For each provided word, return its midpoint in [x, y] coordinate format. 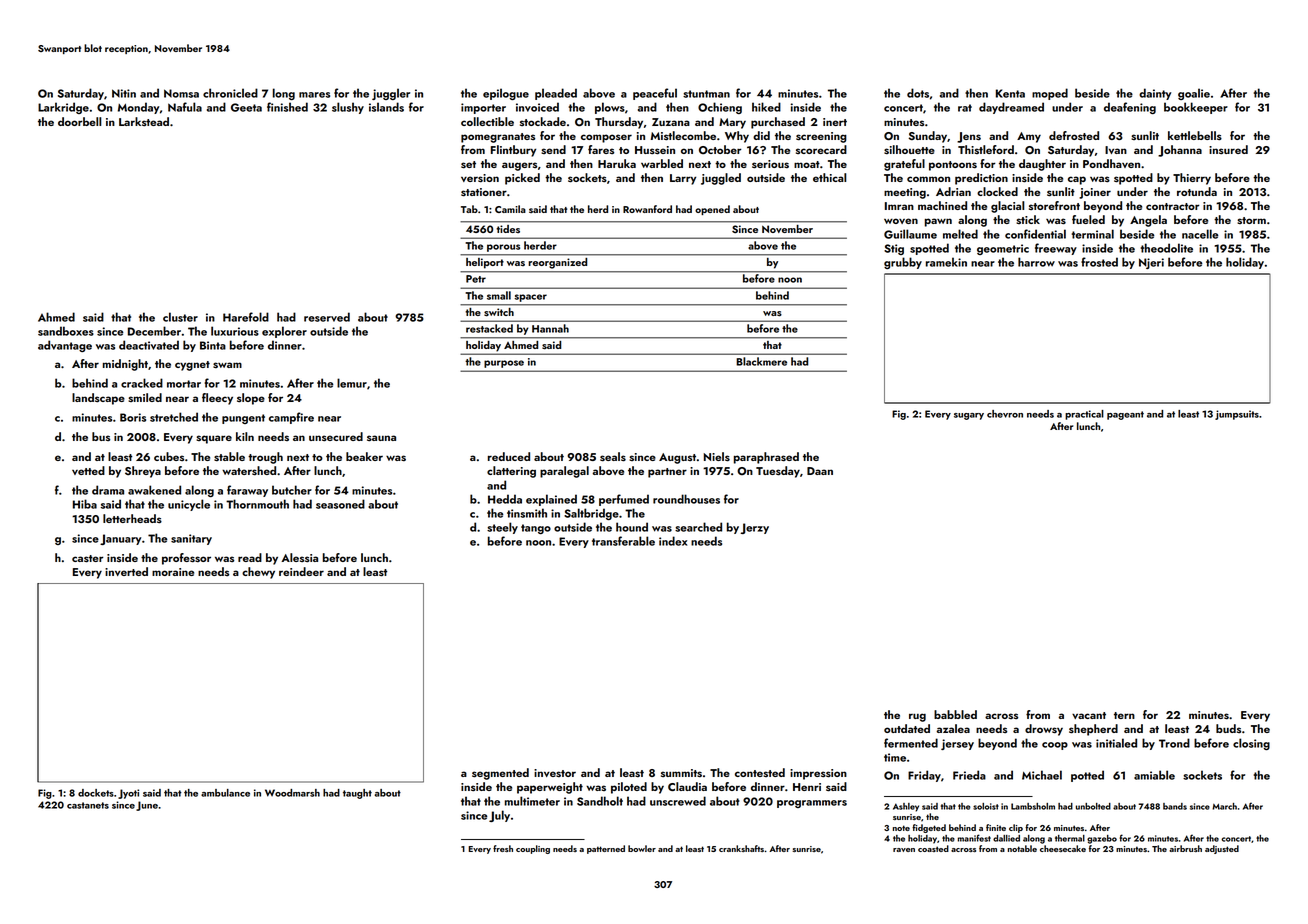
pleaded [556, 94]
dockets [96, 793]
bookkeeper [1196, 108]
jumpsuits [1237, 415]
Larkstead [144, 122]
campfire [291, 418]
